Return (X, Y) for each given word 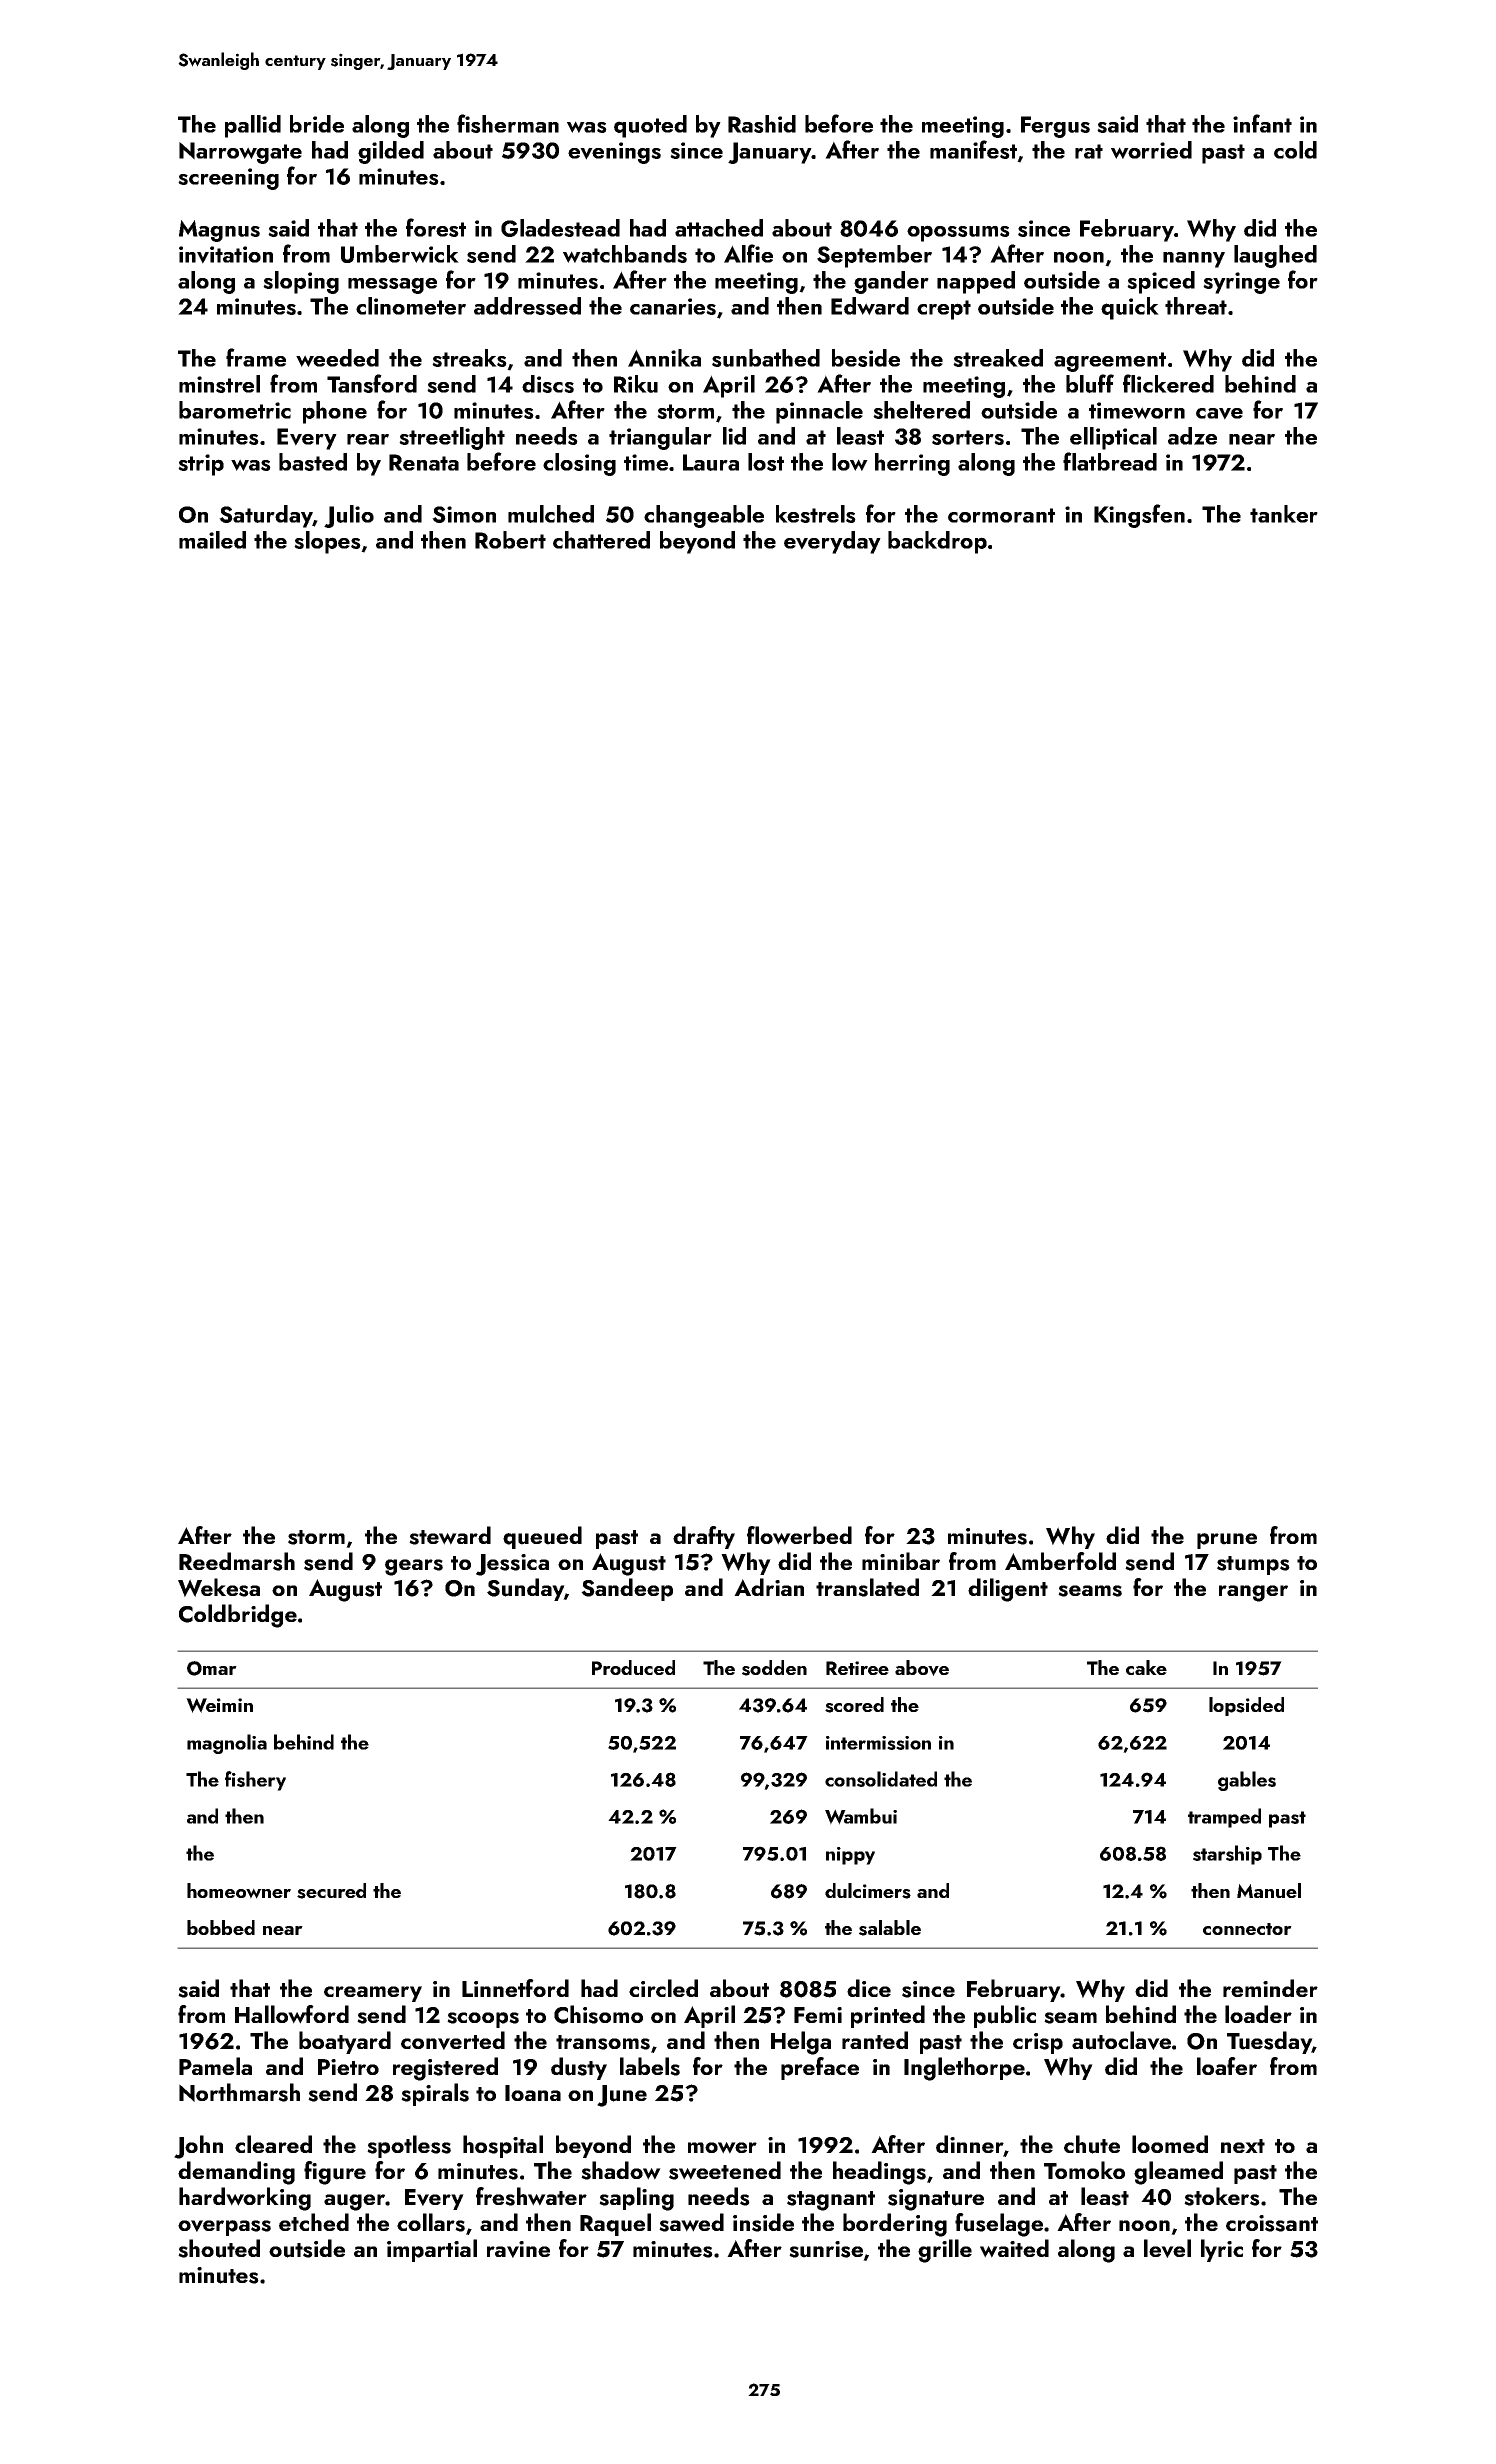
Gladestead (560, 228)
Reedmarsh (237, 1561)
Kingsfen (1139, 516)
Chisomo (598, 2014)
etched (314, 2222)
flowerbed (799, 1535)
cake (1146, 1667)
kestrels (816, 514)
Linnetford (515, 1988)
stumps (1253, 1565)
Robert (510, 540)
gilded (391, 152)
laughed (1275, 256)
